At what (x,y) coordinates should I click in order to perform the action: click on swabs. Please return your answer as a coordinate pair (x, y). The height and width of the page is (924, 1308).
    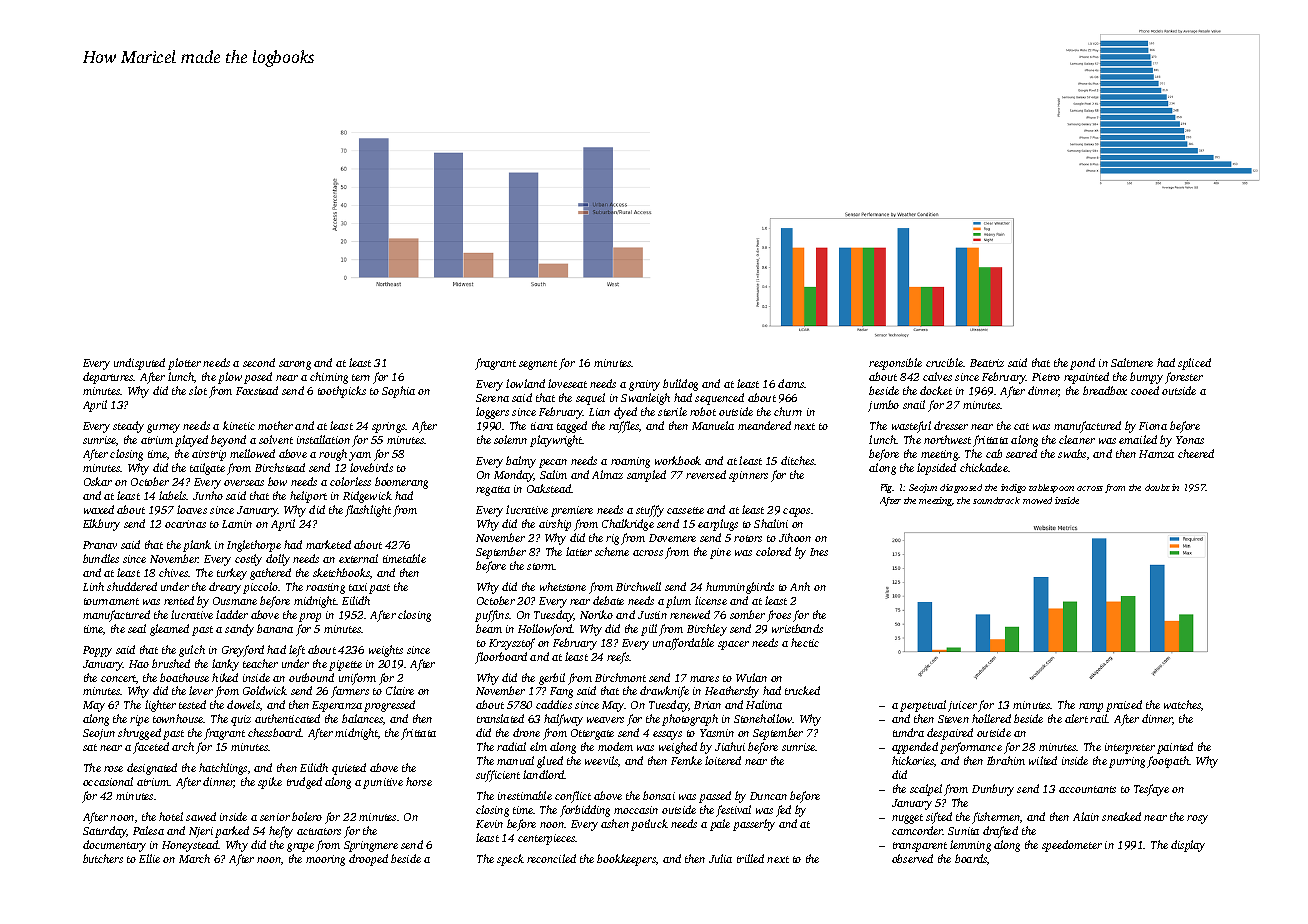
    Looking at the image, I should click on (1072, 453).
